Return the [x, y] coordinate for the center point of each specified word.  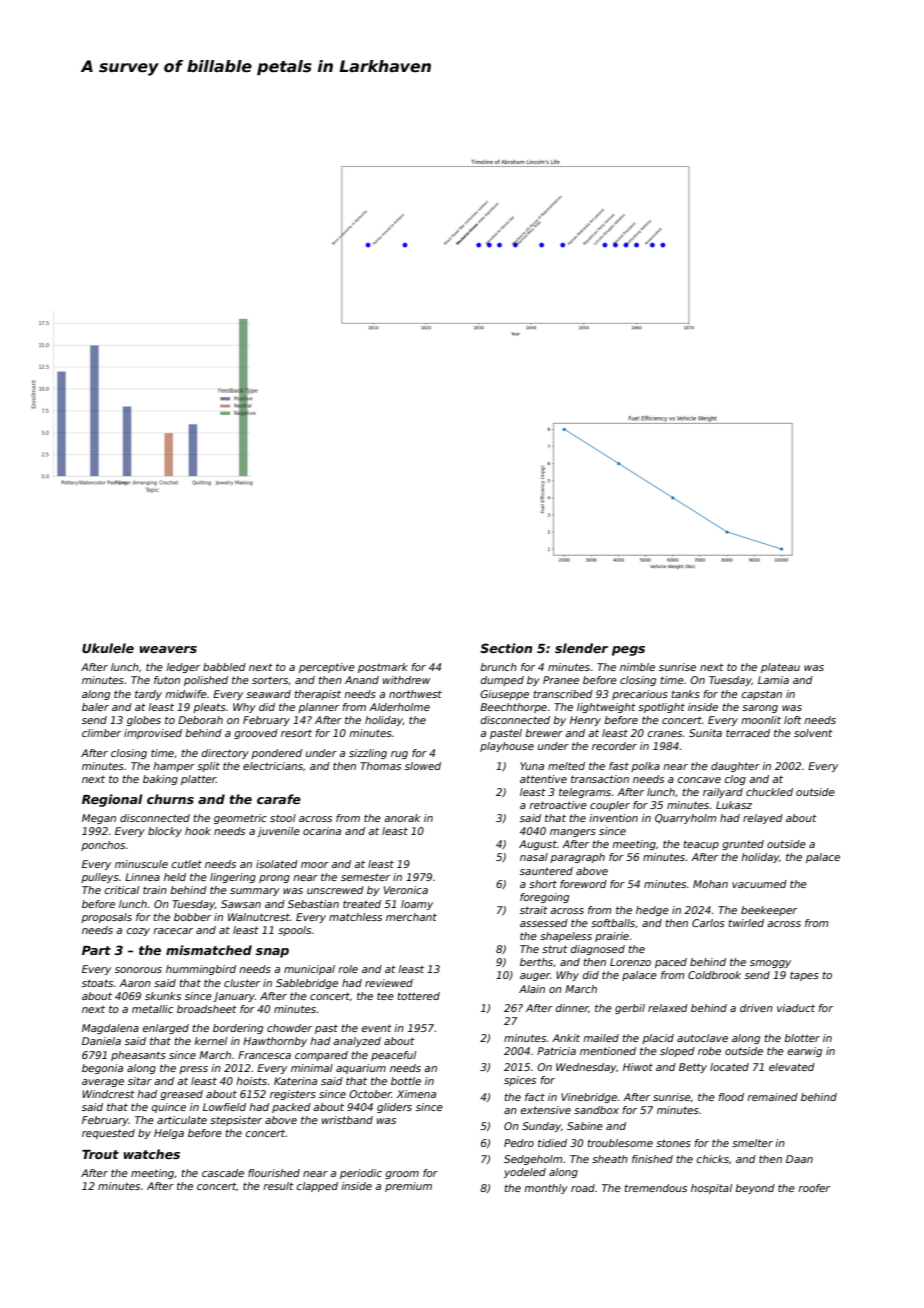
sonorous [138, 970]
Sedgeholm [533, 1160]
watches [151, 1154]
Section [506, 648]
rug [399, 755]
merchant [411, 917]
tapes [804, 976]
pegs [628, 651]
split [208, 767]
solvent [813, 733]
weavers [168, 649]
